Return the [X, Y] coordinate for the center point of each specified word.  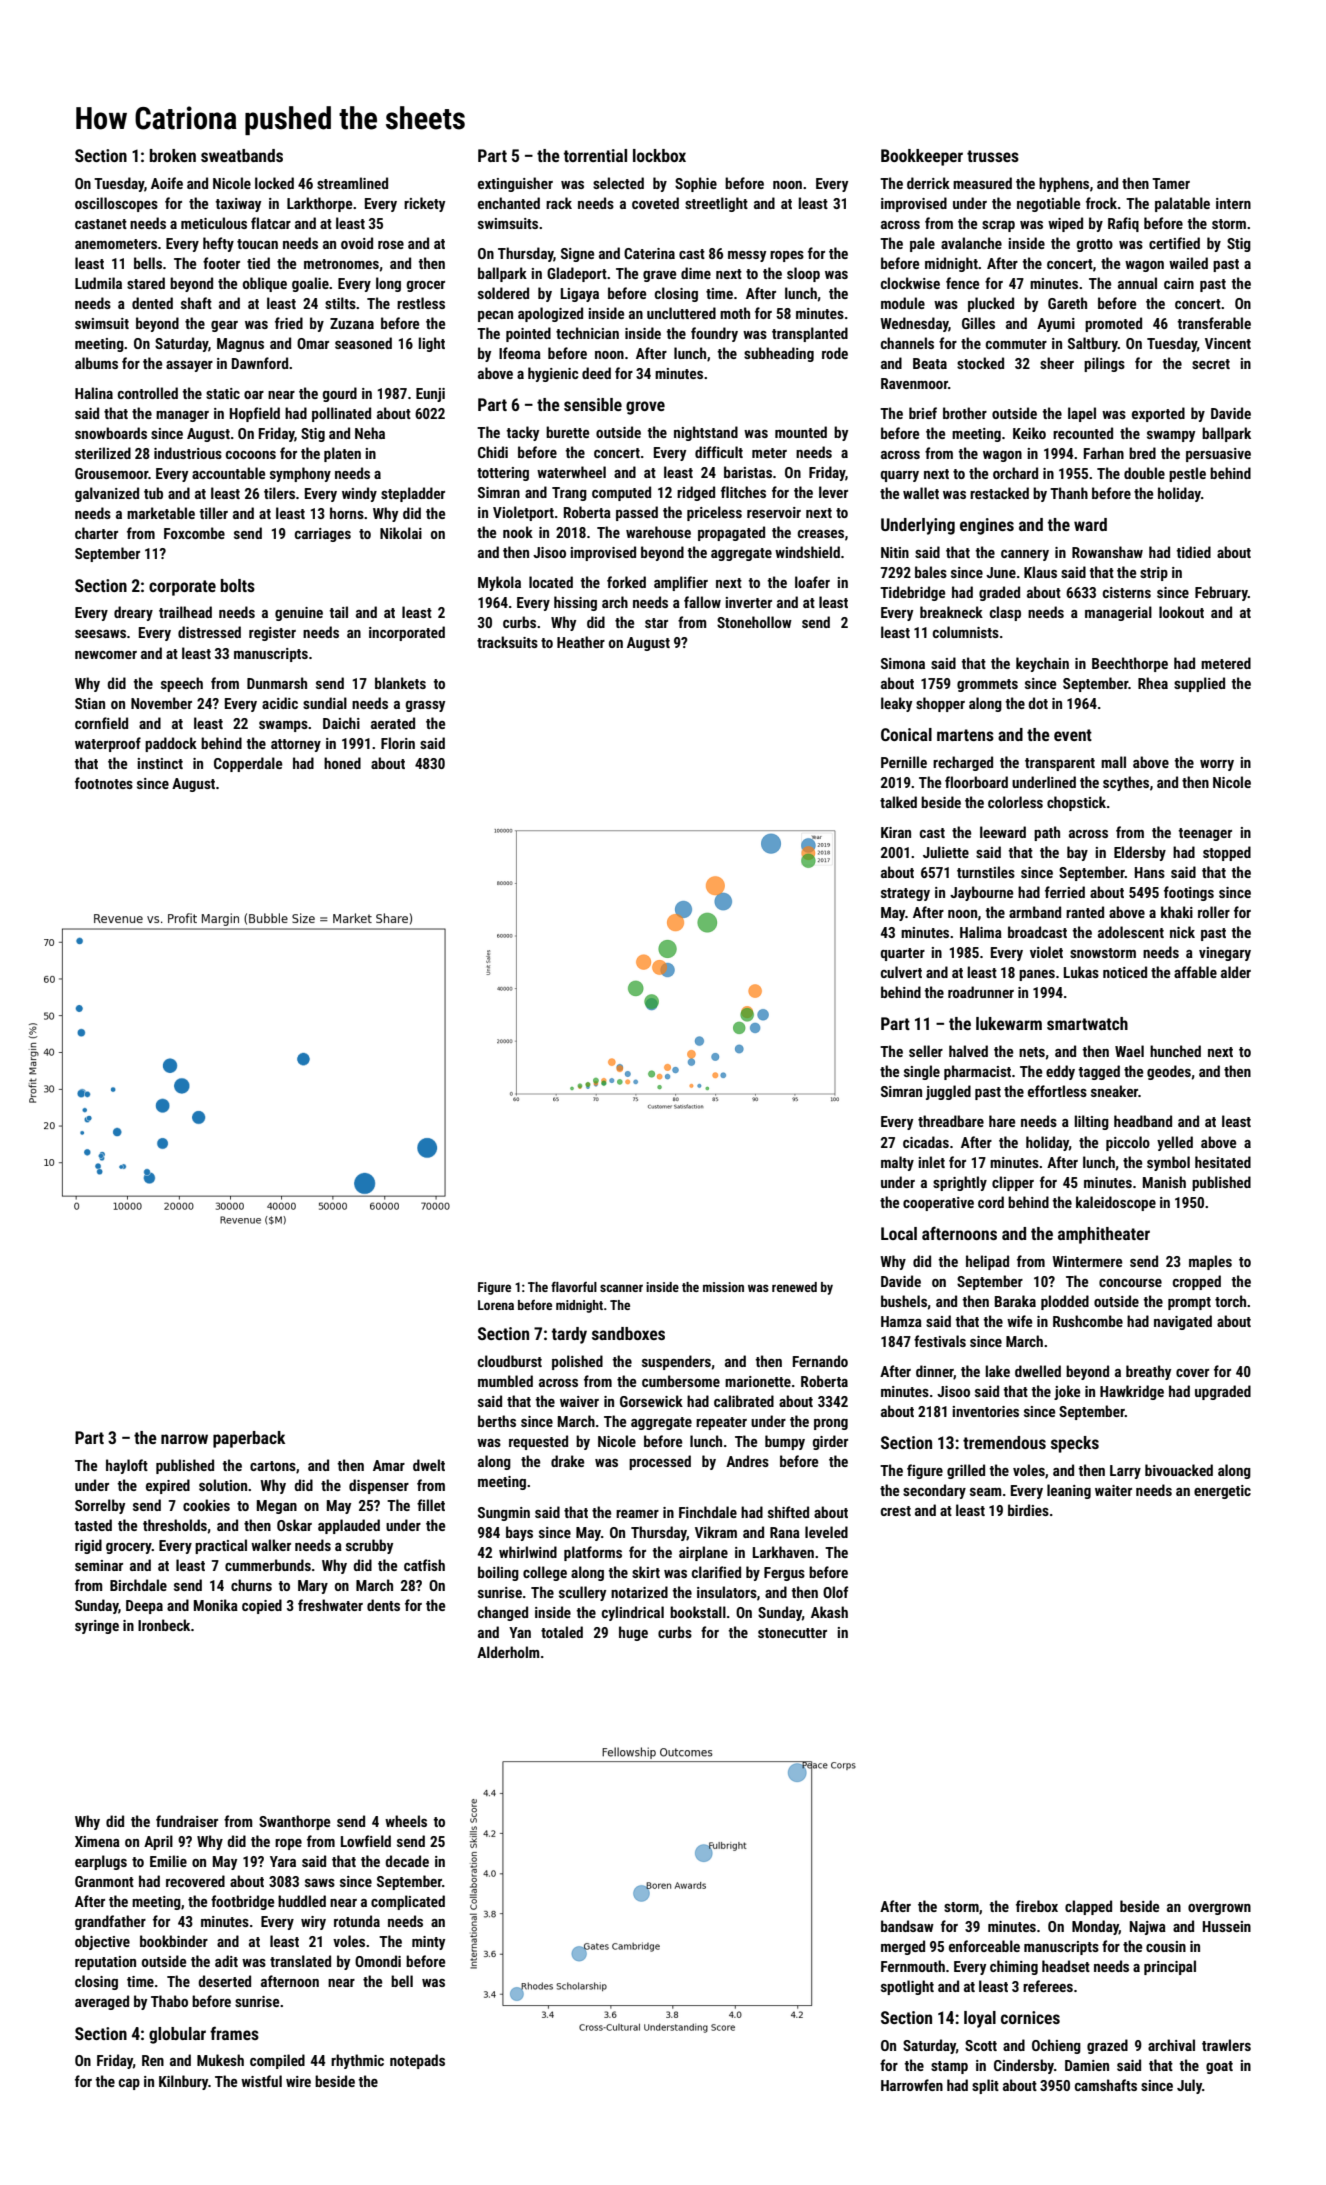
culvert [901, 972]
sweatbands [242, 155]
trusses [993, 156]
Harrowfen [912, 2085]
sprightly [960, 1183]
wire [298, 2081]
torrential [595, 155]
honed [342, 763]
